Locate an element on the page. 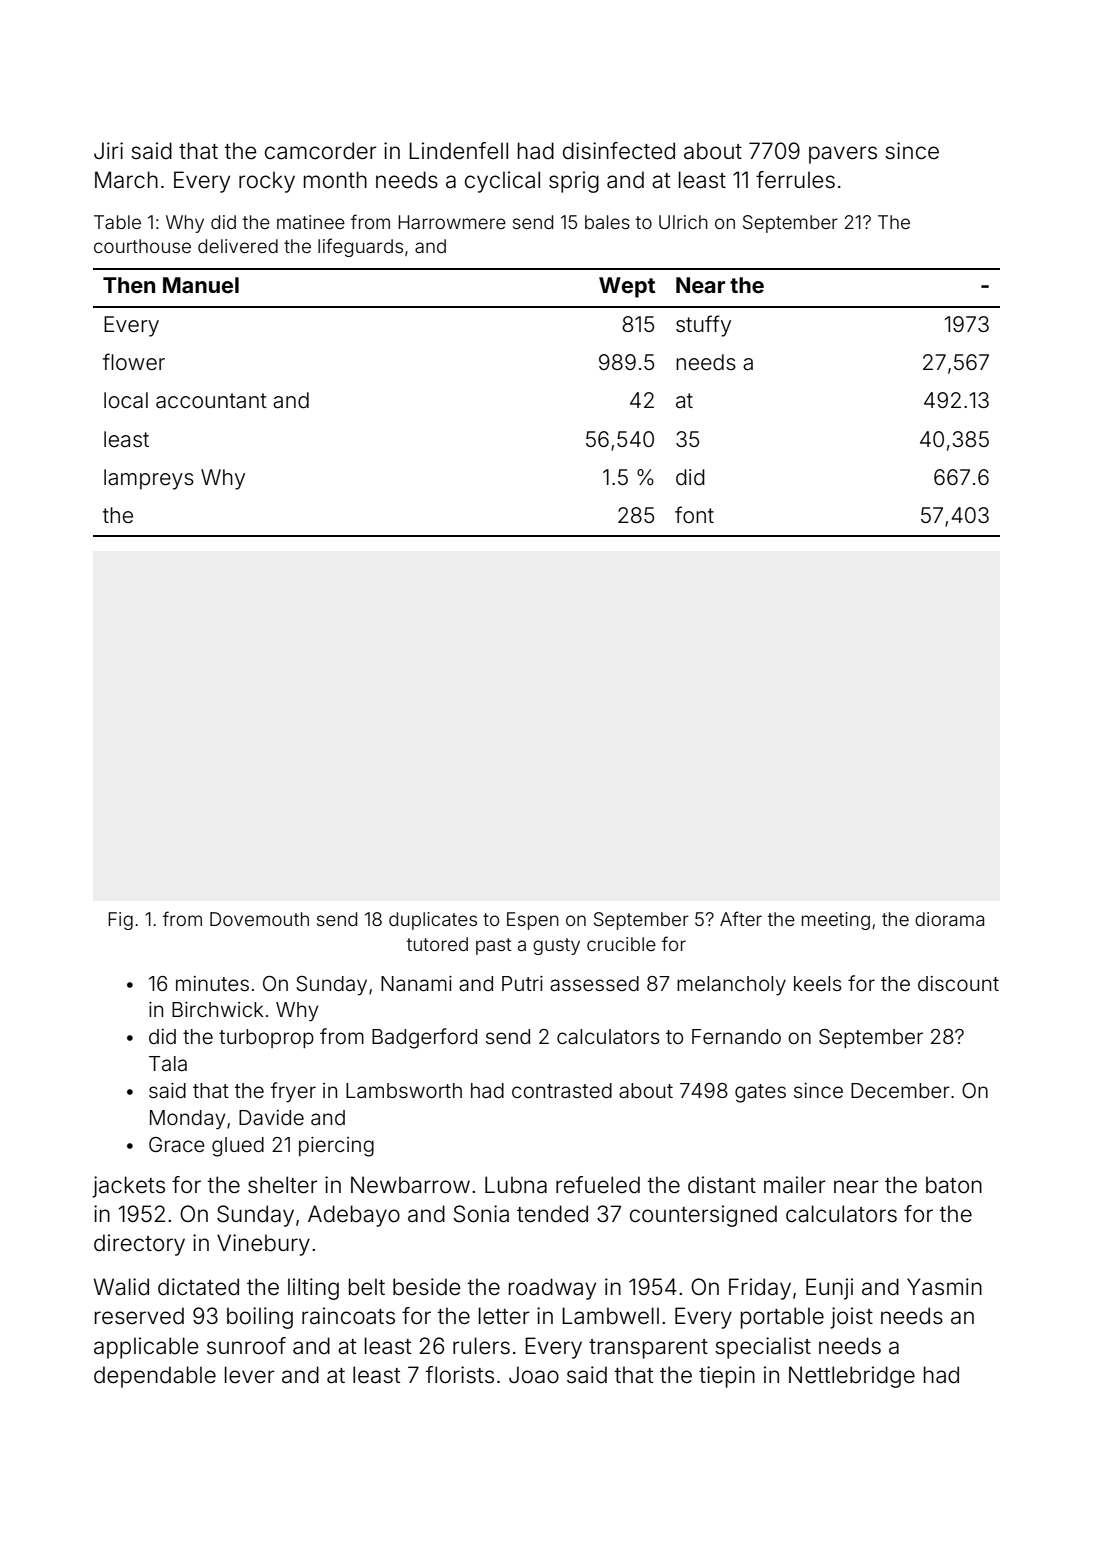 This document has width=1093, height=1552. disinfected is located at coordinates (619, 151).
